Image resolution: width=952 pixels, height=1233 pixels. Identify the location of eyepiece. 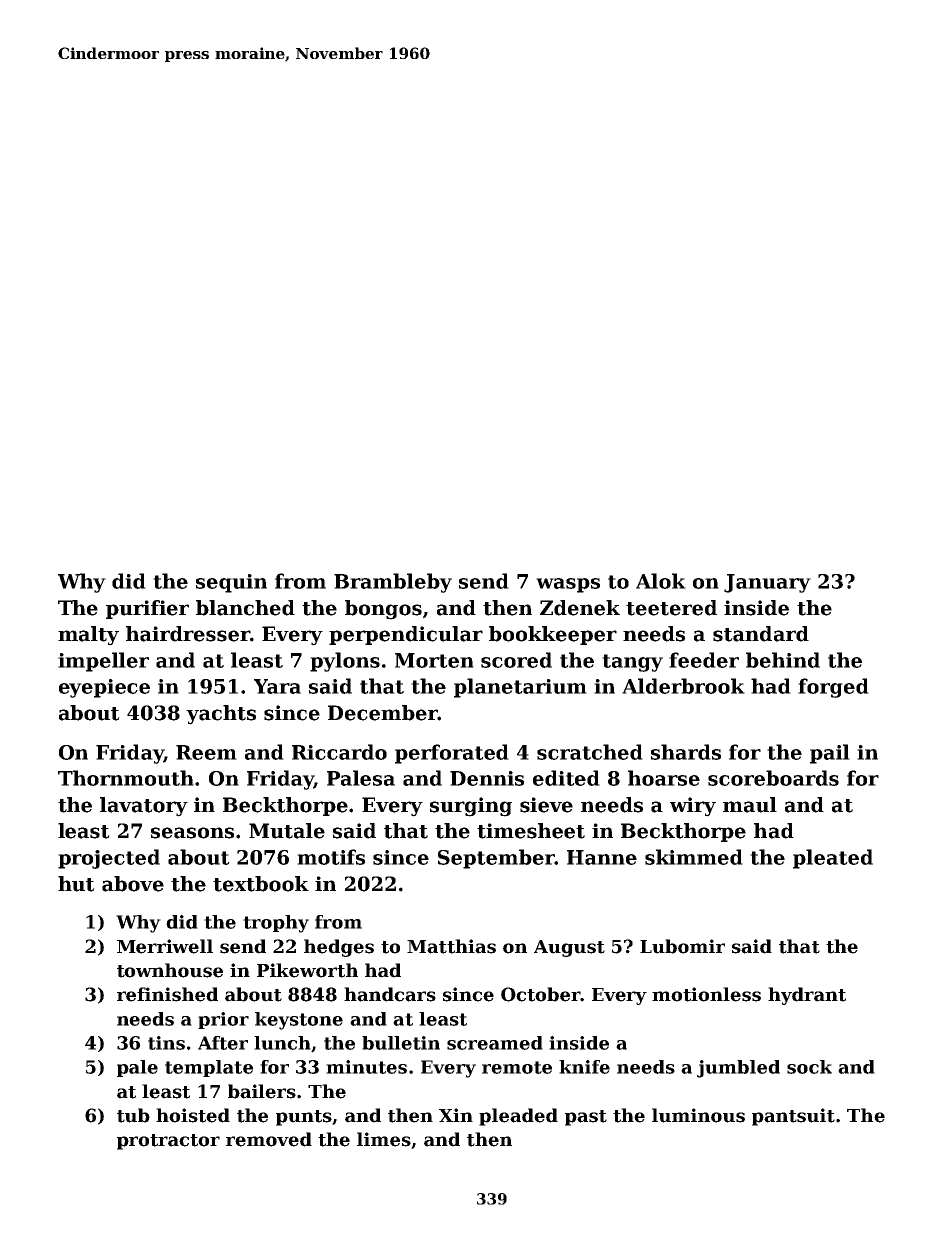
(104, 688).
